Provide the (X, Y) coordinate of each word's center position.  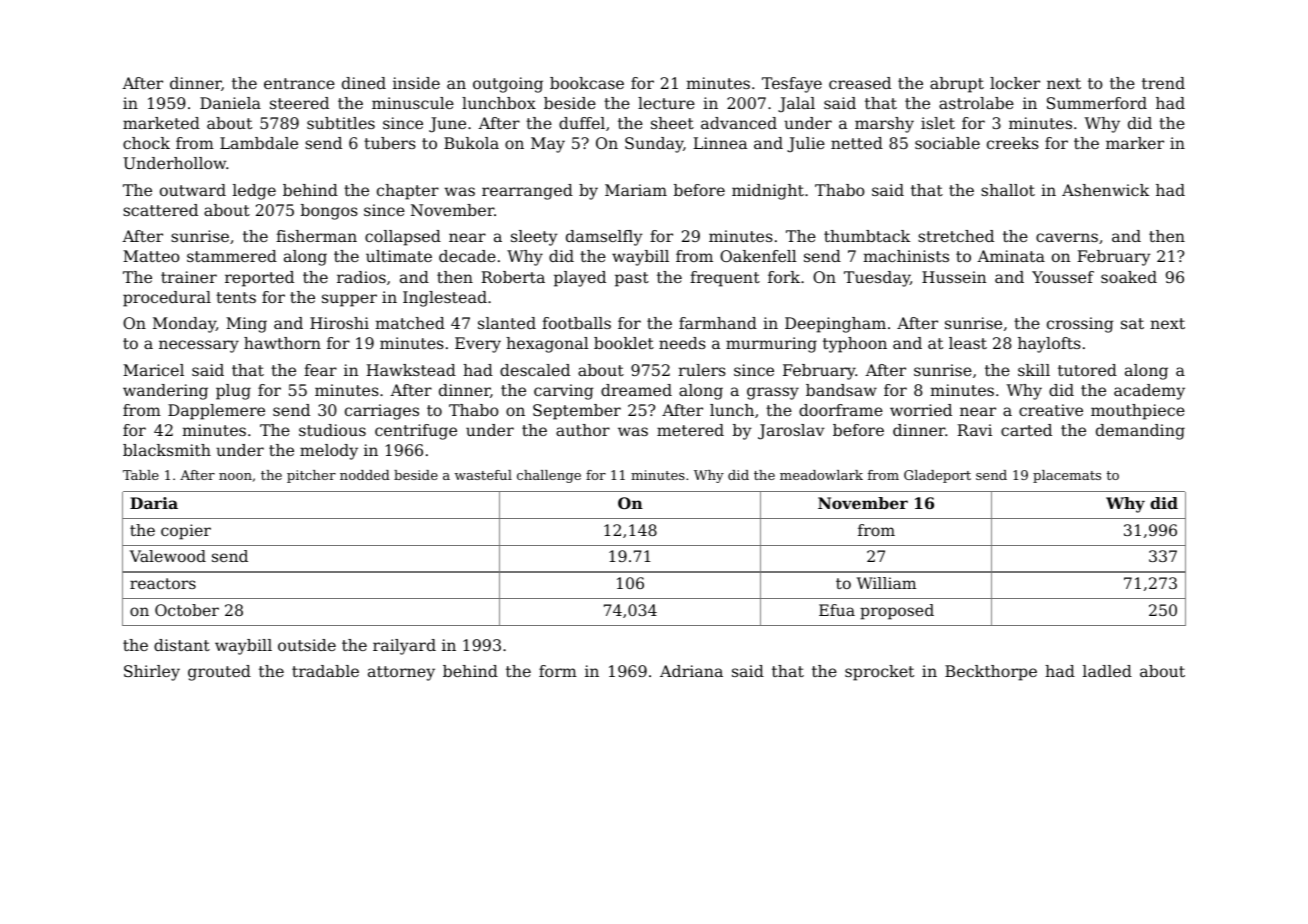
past (632, 279)
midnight (768, 192)
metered (690, 430)
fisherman (316, 236)
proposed (897, 612)
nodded (365, 475)
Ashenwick (1105, 190)
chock (146, 143)
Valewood (168, 556)
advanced (739, 123)
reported (259, 279)
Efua (837, 610)
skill (1034, 370)
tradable (325, 671)
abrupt (957, 85)
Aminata (1011, 256)
